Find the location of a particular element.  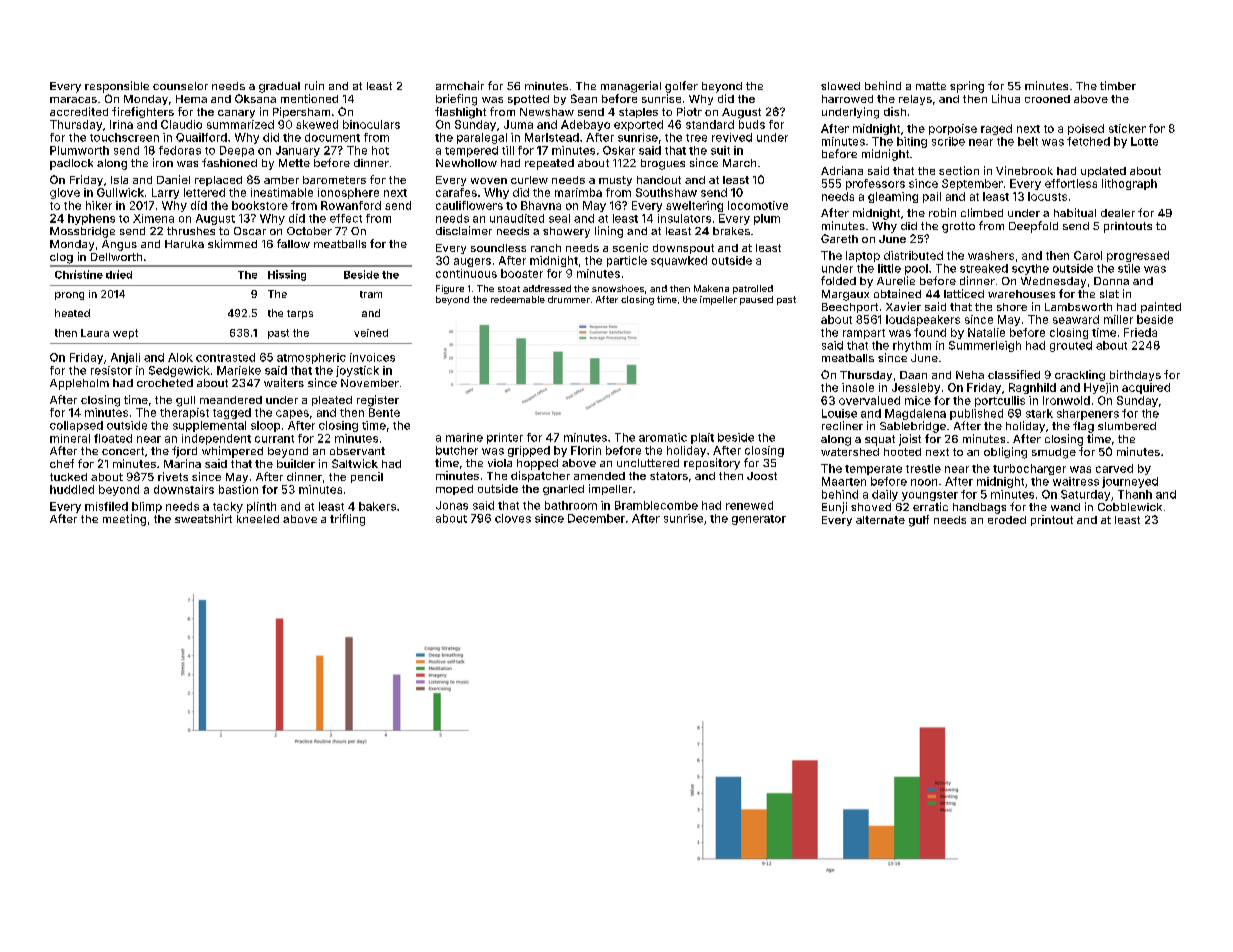

Bhavna is located at coordinates (541, 205).
